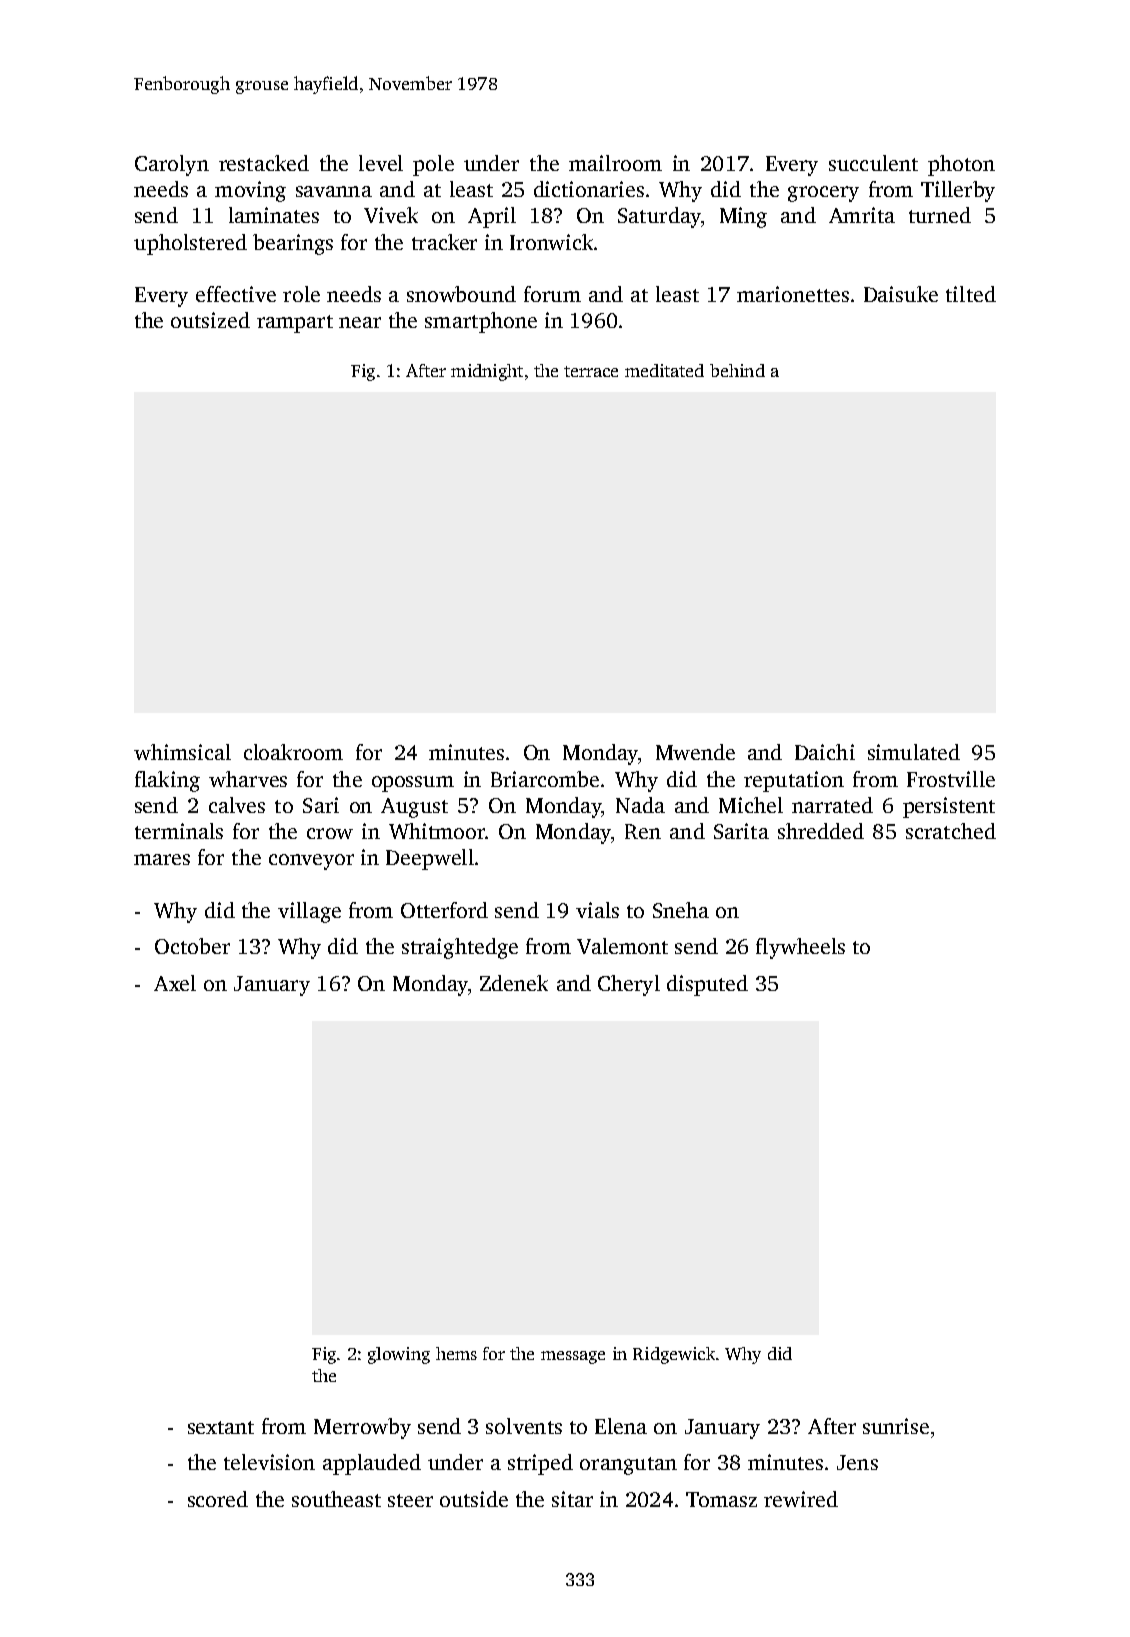 The width and height of the image is (1130, 1637). I want to click on sitar, so click(572, 1499).
